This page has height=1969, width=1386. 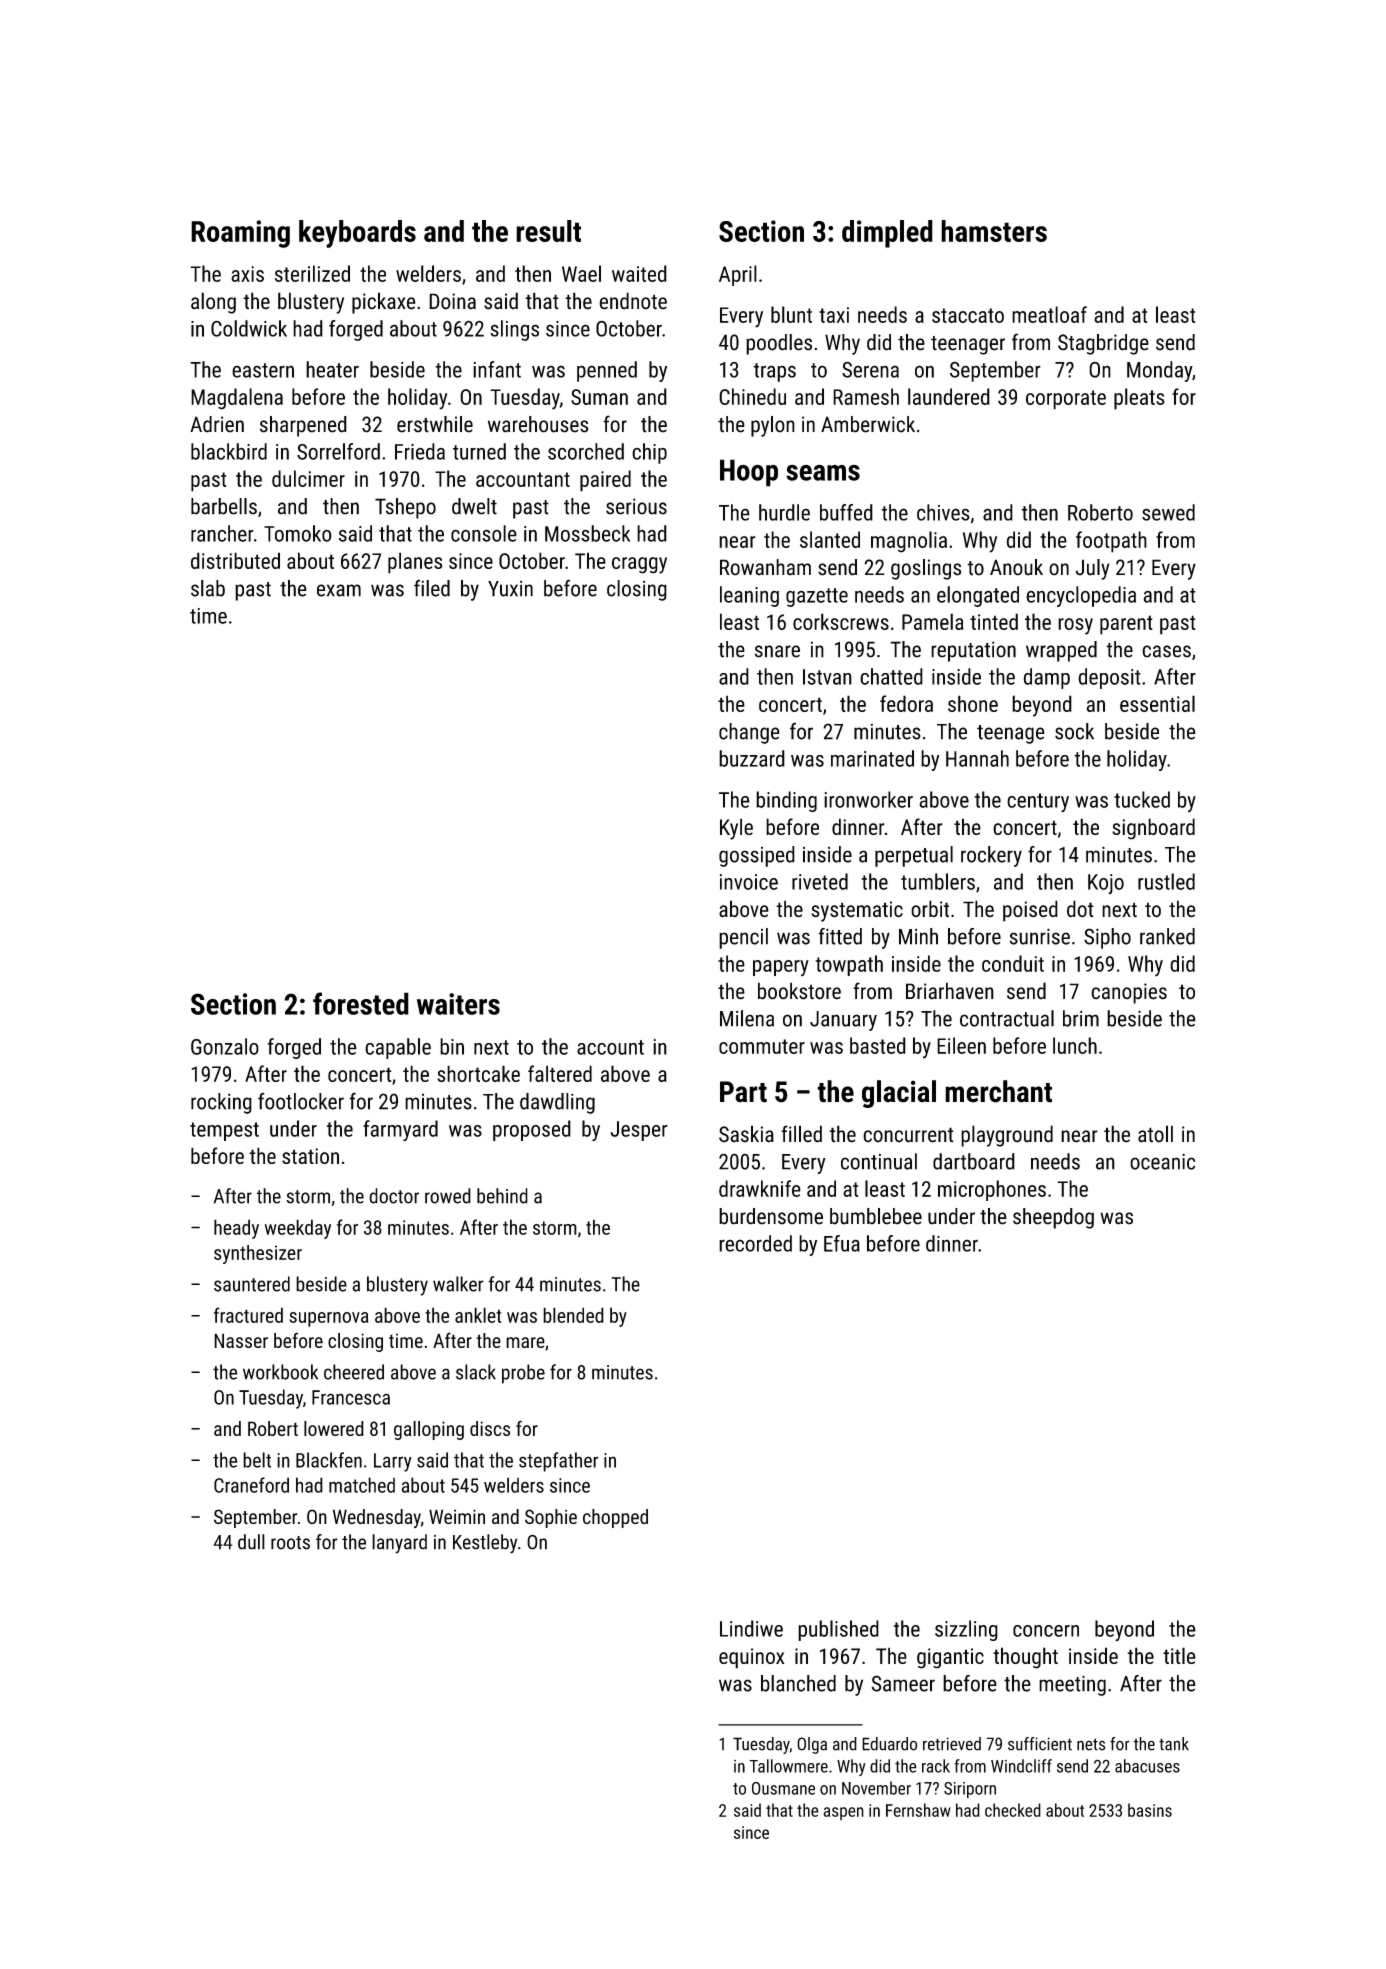 What do you see at coordinates (738, 275) in the page?
I see `April` at bounding box center [738, 275].
